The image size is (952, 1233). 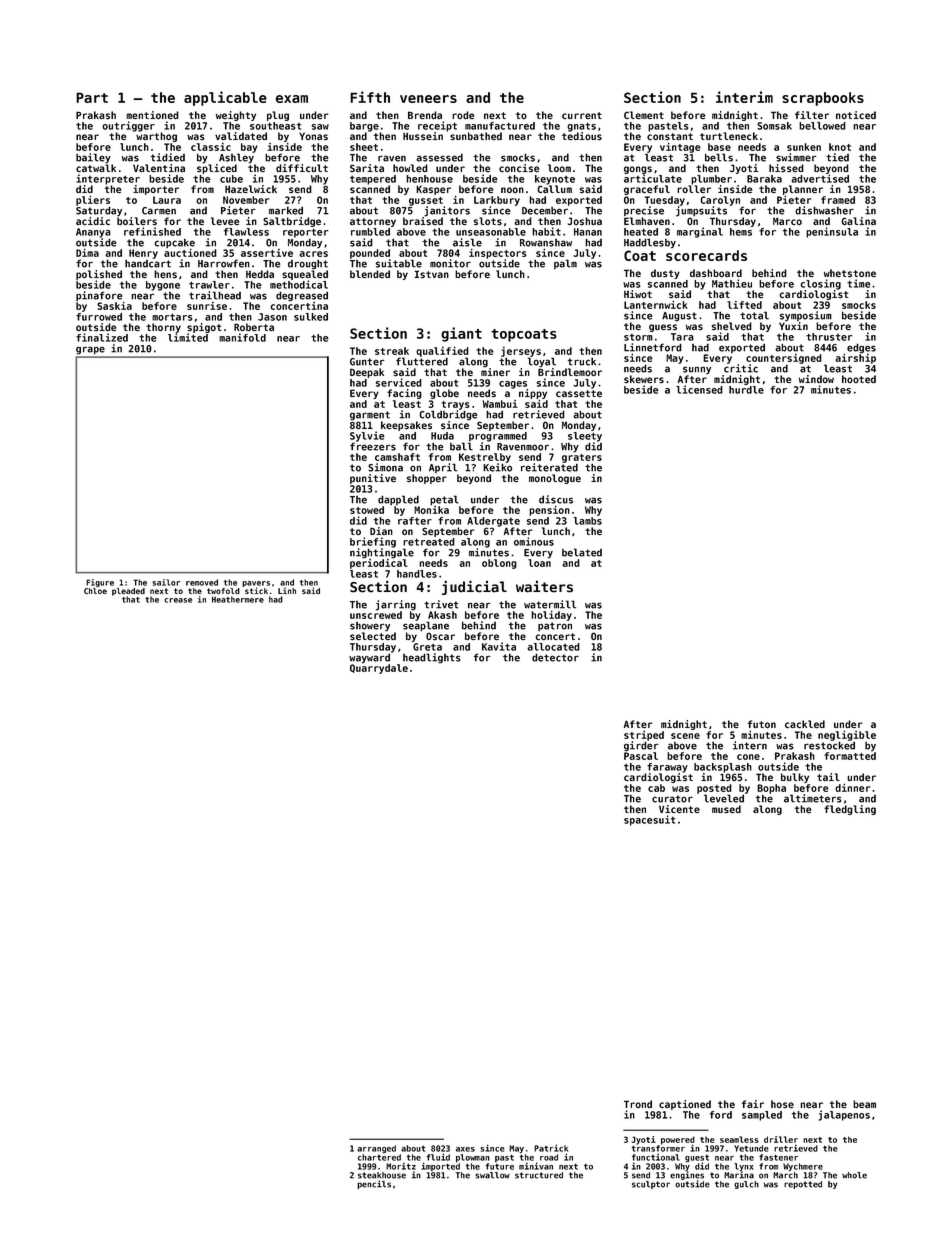 What do you see at coordinates (95, 591) in the screenshot?
I see `Chloe` at bounding box center [95, 591].
